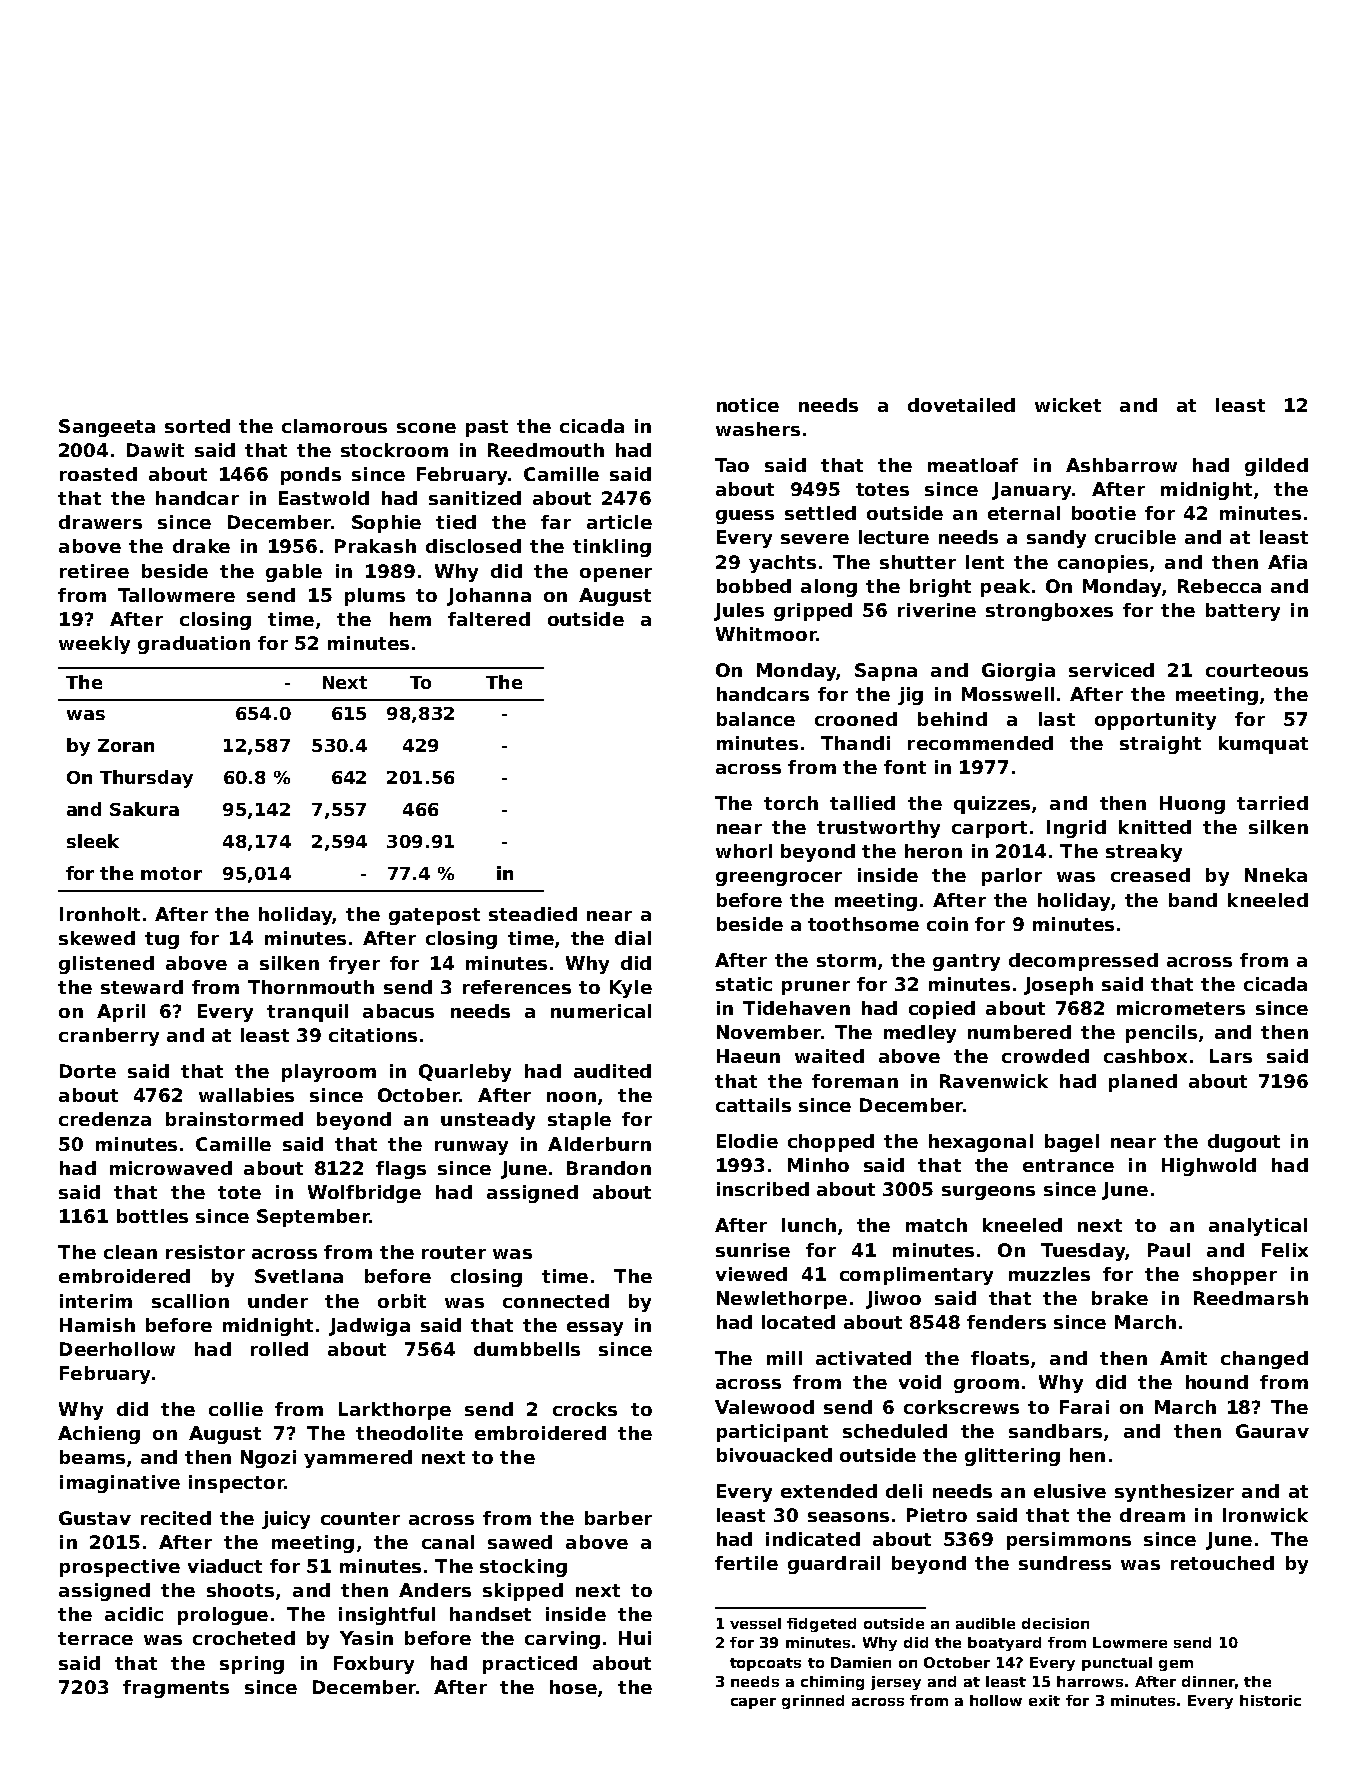 This document has height=1769, width=1367. What do you see at coordinates (1120, 1298) in the document?
I see `brake` at bounding box center [1120, 1298].
